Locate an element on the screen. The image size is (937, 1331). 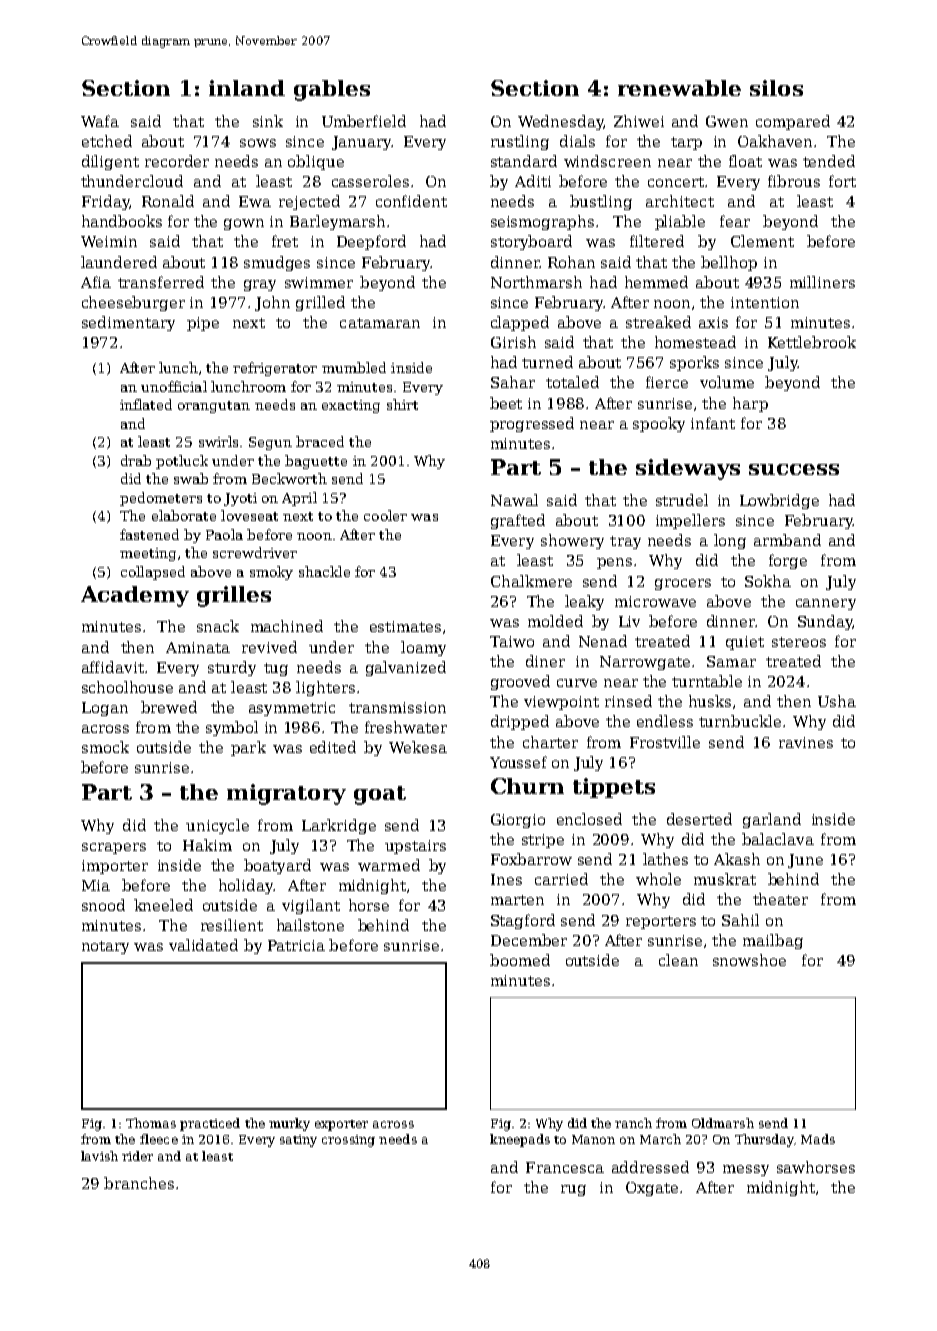
storyboard is located at coordinates (531, 242).
